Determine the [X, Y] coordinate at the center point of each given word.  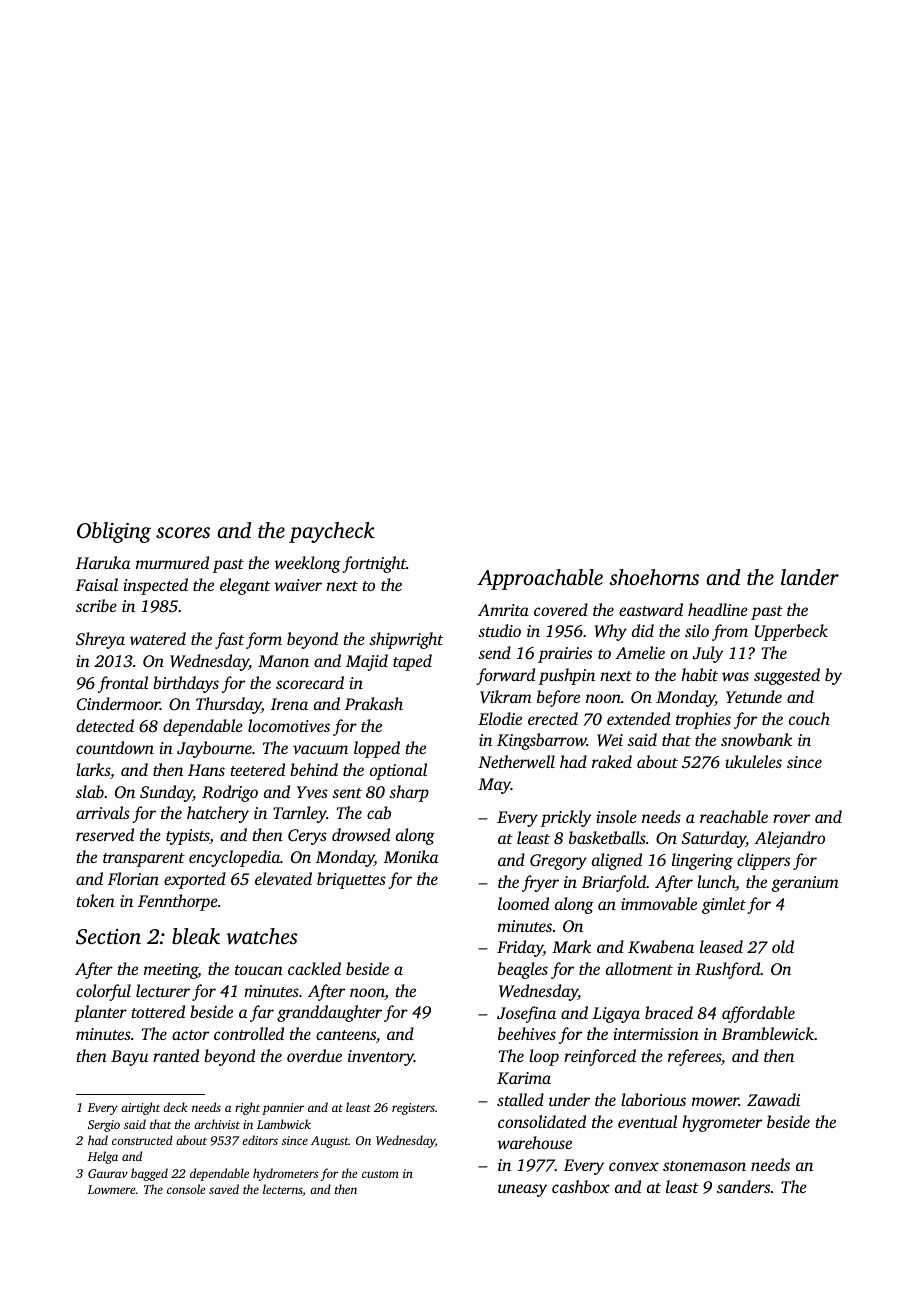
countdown [115, 747]
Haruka [103, 562]
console [186, 1189]
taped [412, 662]
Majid [367, 662]
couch [809, 718]
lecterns [283, 1189]
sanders [743, 1186]
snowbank [756, 739]
